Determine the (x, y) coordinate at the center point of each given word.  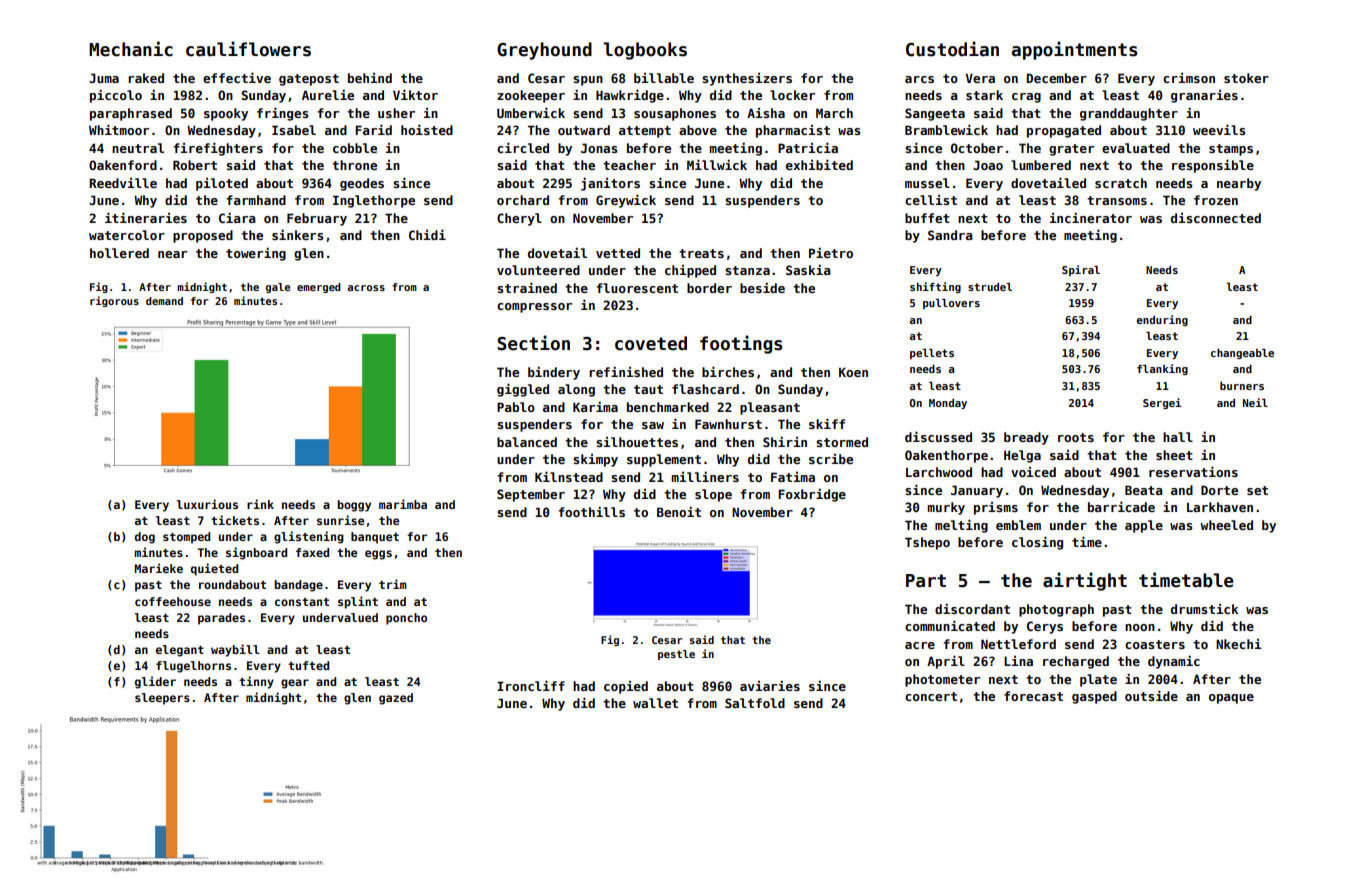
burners (1242, 386)
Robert (195, 165)
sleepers (162, 699)
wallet (655, 703)
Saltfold (755, 703)
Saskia (808, 269)
